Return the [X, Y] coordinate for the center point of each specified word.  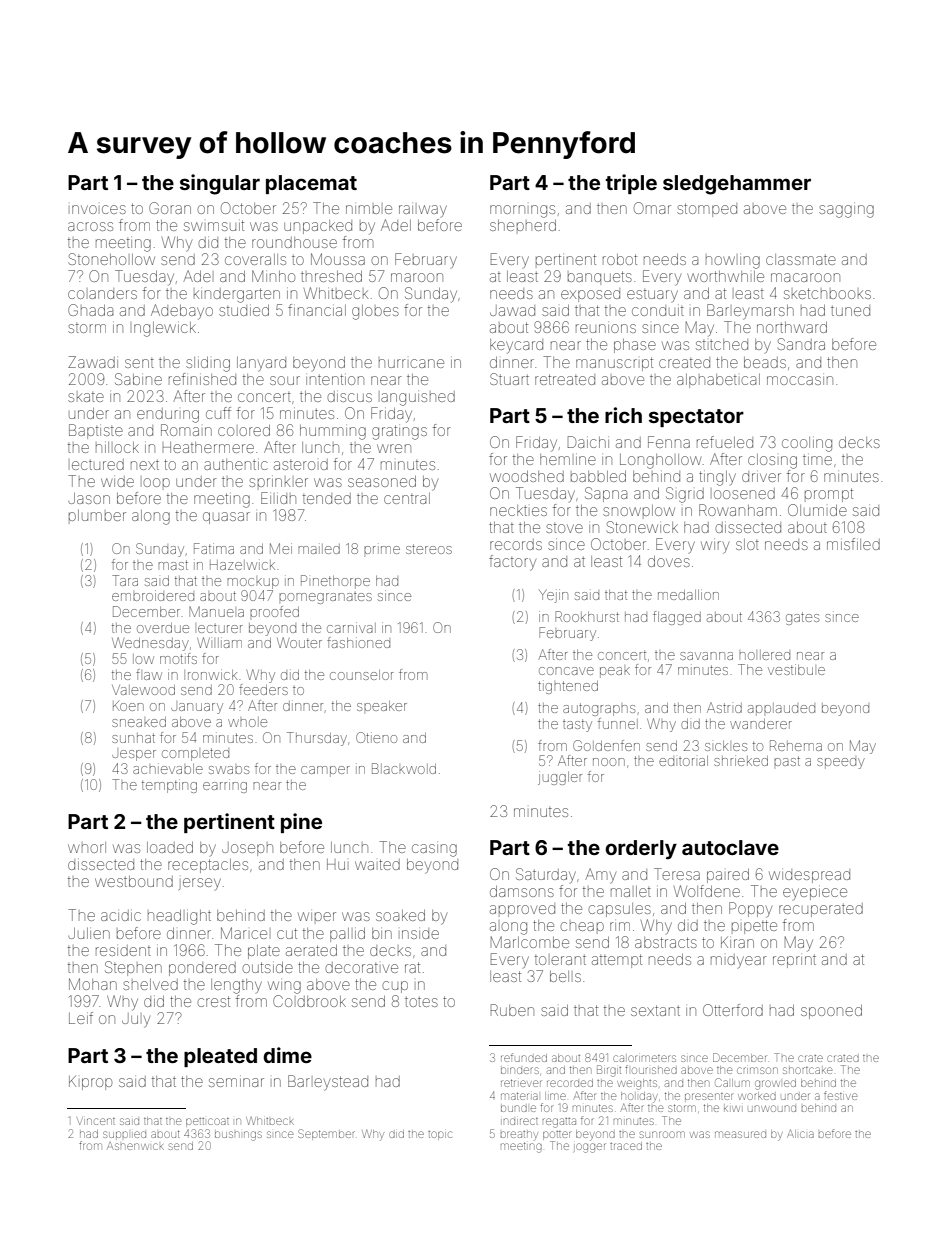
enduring [168, 415]
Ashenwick [135, 1146]
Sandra [801, 344]
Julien [89, 933]
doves [669, 561]
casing [434, 850]
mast [173, 565]
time [817, 460]
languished [418, 398]
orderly [641, 850]
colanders [102, 293]
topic [440, 1135]
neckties [518, 510]
